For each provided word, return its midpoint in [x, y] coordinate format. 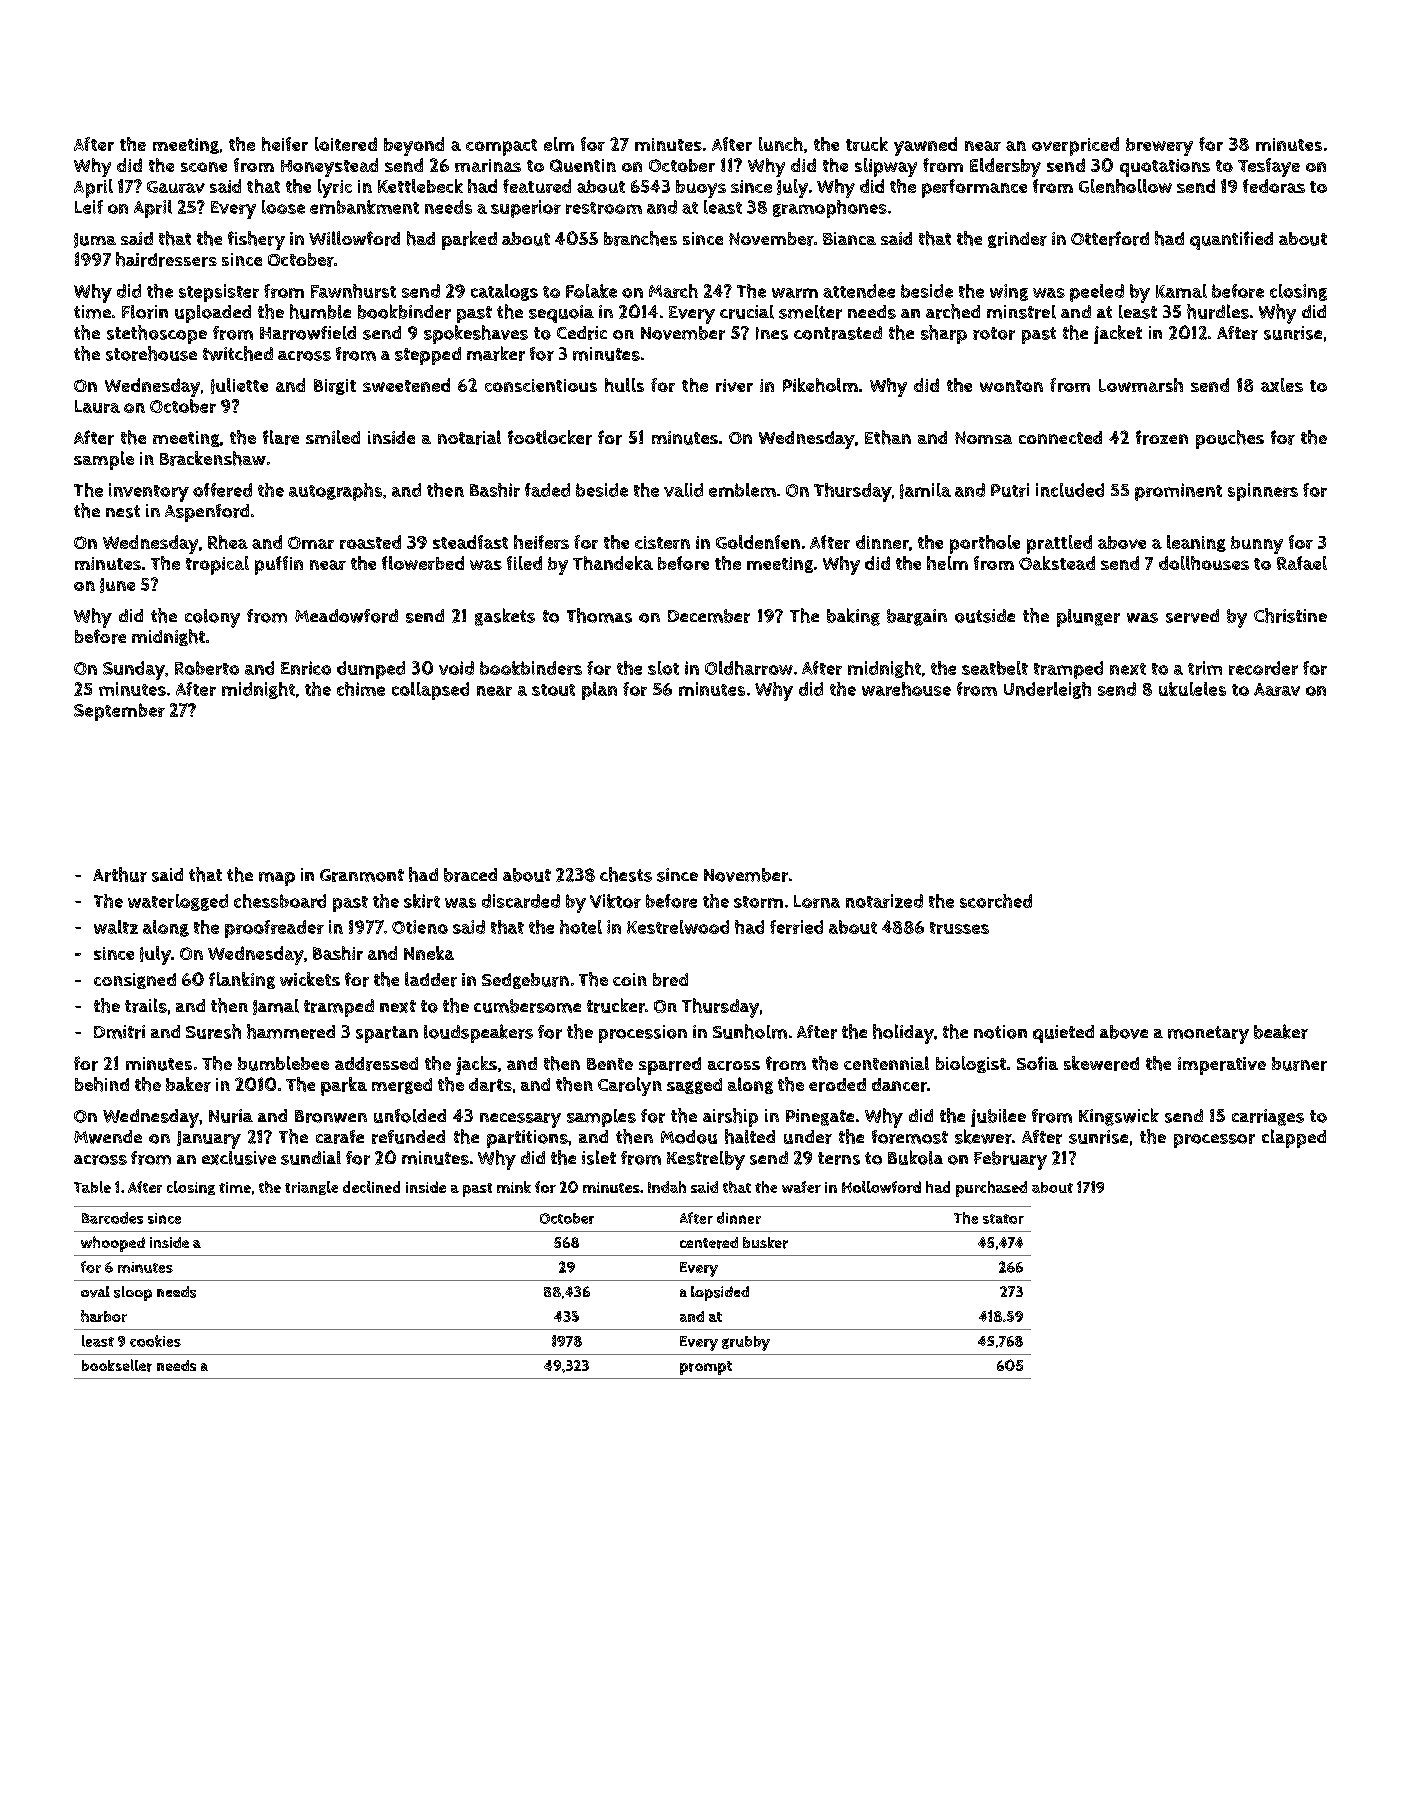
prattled [1059, 544]
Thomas [599, 615]
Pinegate [820, 1117]
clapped [1294, 1138]
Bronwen [331, 1116]
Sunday [134, 670]
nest [123, 511]
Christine [1290, 615]
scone [204, 167]
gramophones [830, 209]
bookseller [117, 1365]
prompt [706, 1368]
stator [1003, 1219]
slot [663, 668]
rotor [994, 333]
